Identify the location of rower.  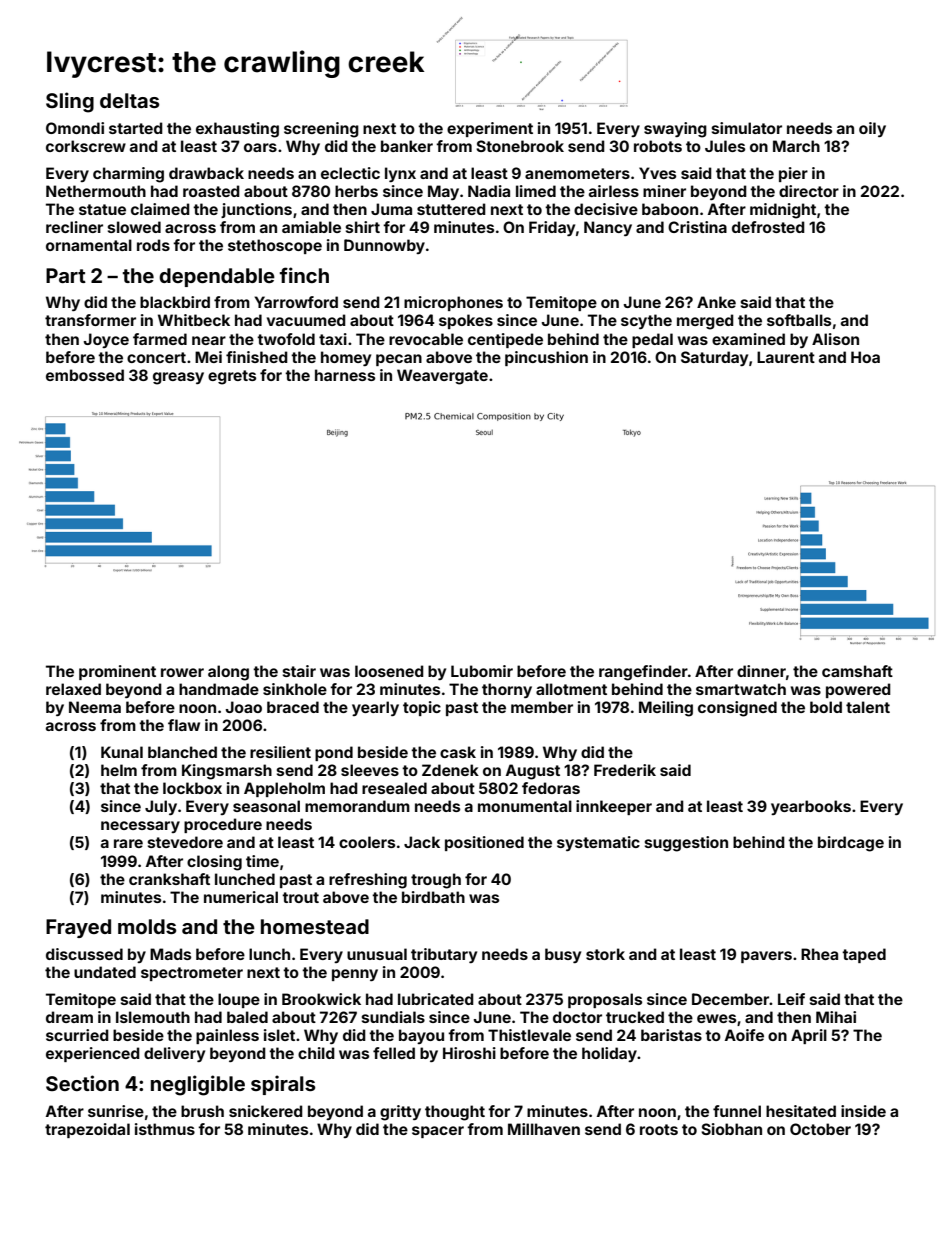
(182, 672).
